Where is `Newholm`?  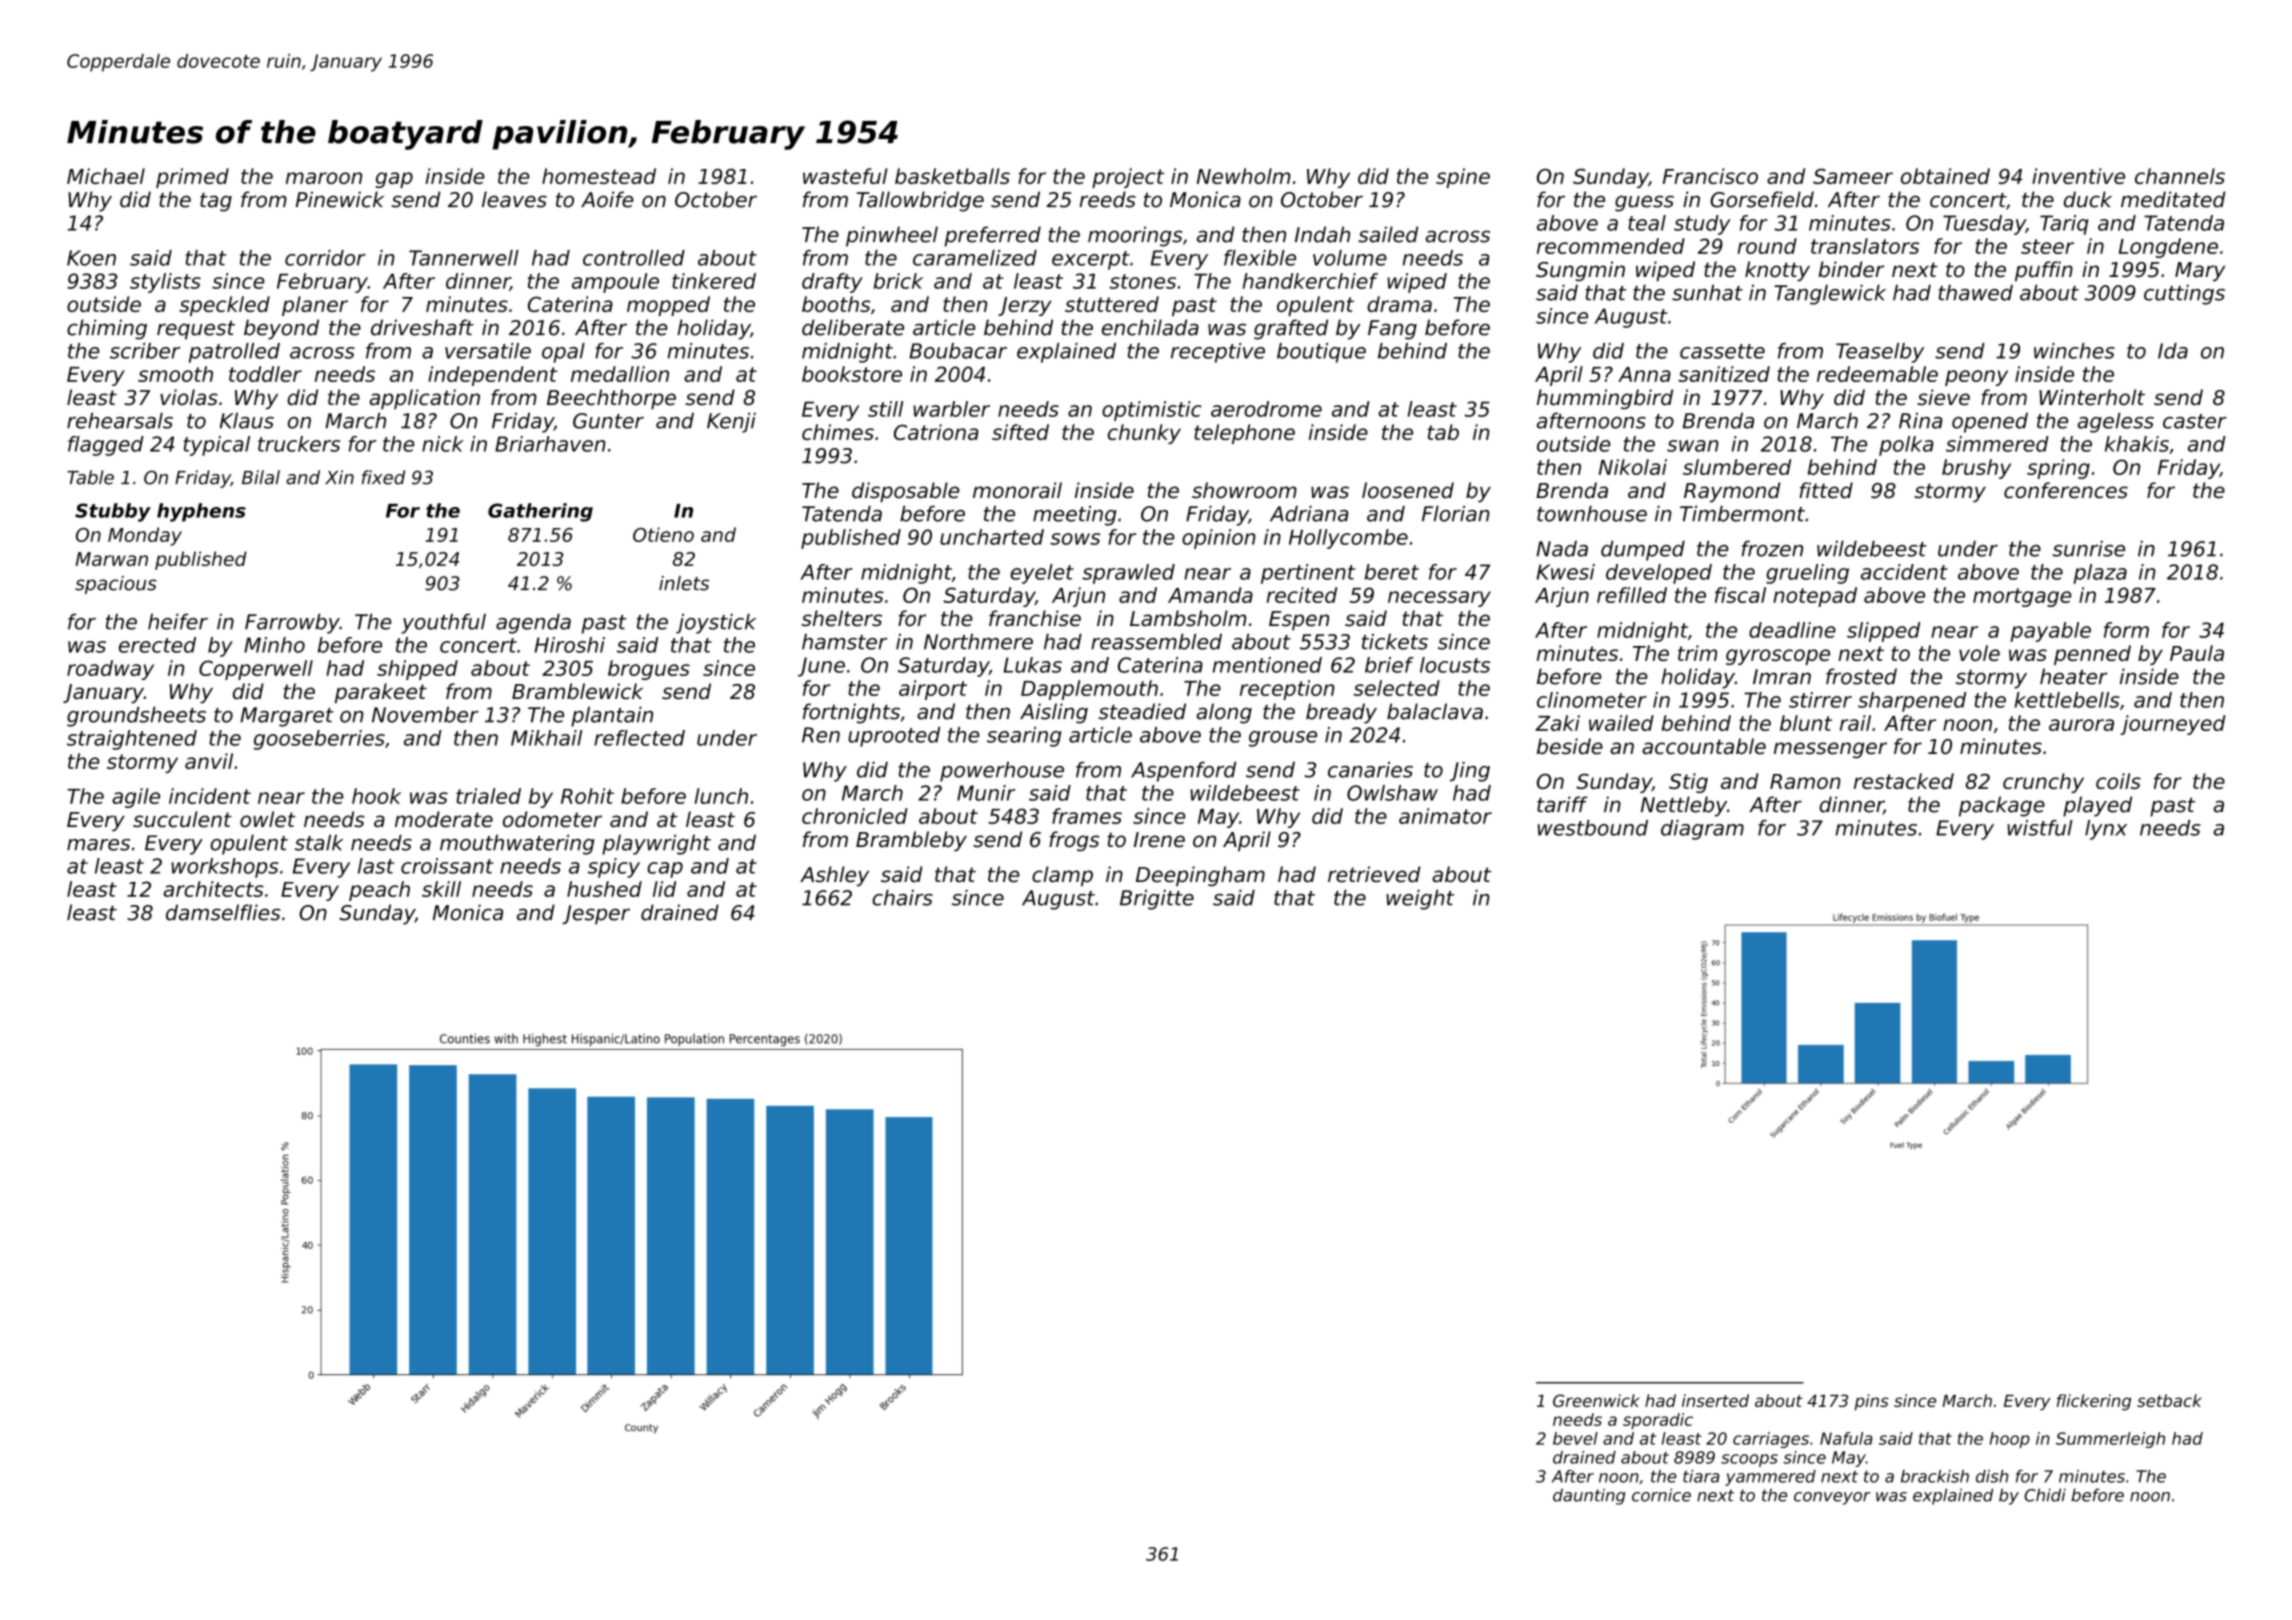 Newholm is located at coordinates (1243, 176).
